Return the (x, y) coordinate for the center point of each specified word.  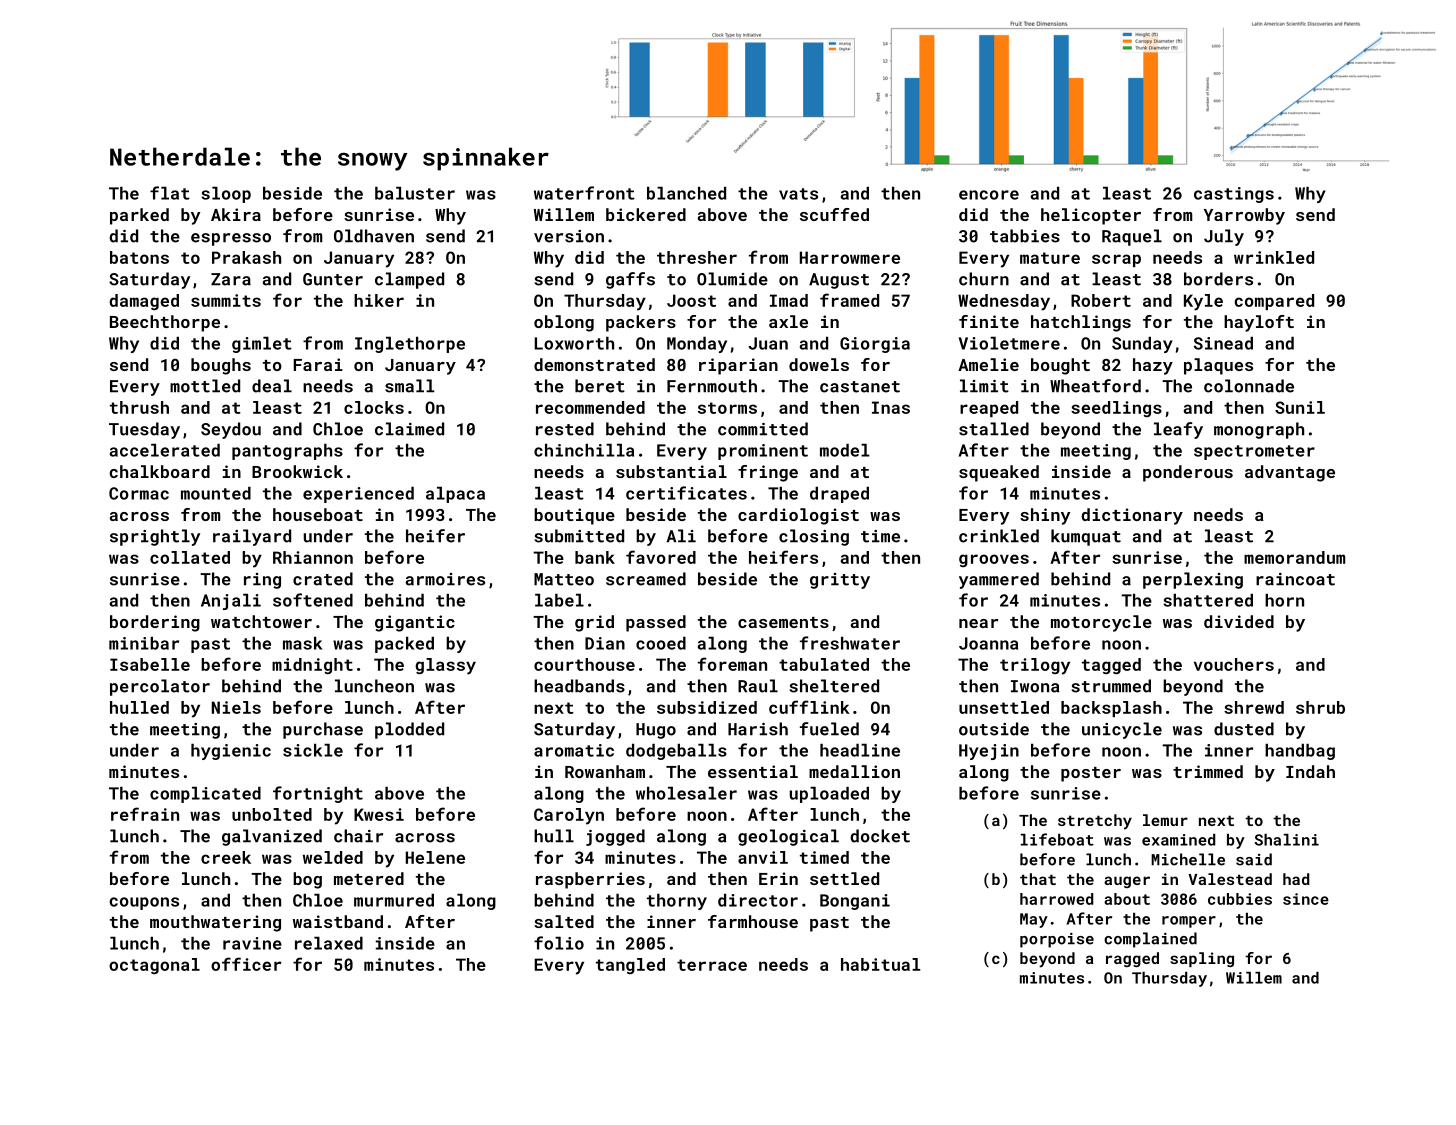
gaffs (630, 280)
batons (139, 257)
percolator (160, 687)
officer (246, 964)
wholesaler (686, 793)
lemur (1165, 820)
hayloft (1259, 323)
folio (559, 943)
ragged (1132, 959)
